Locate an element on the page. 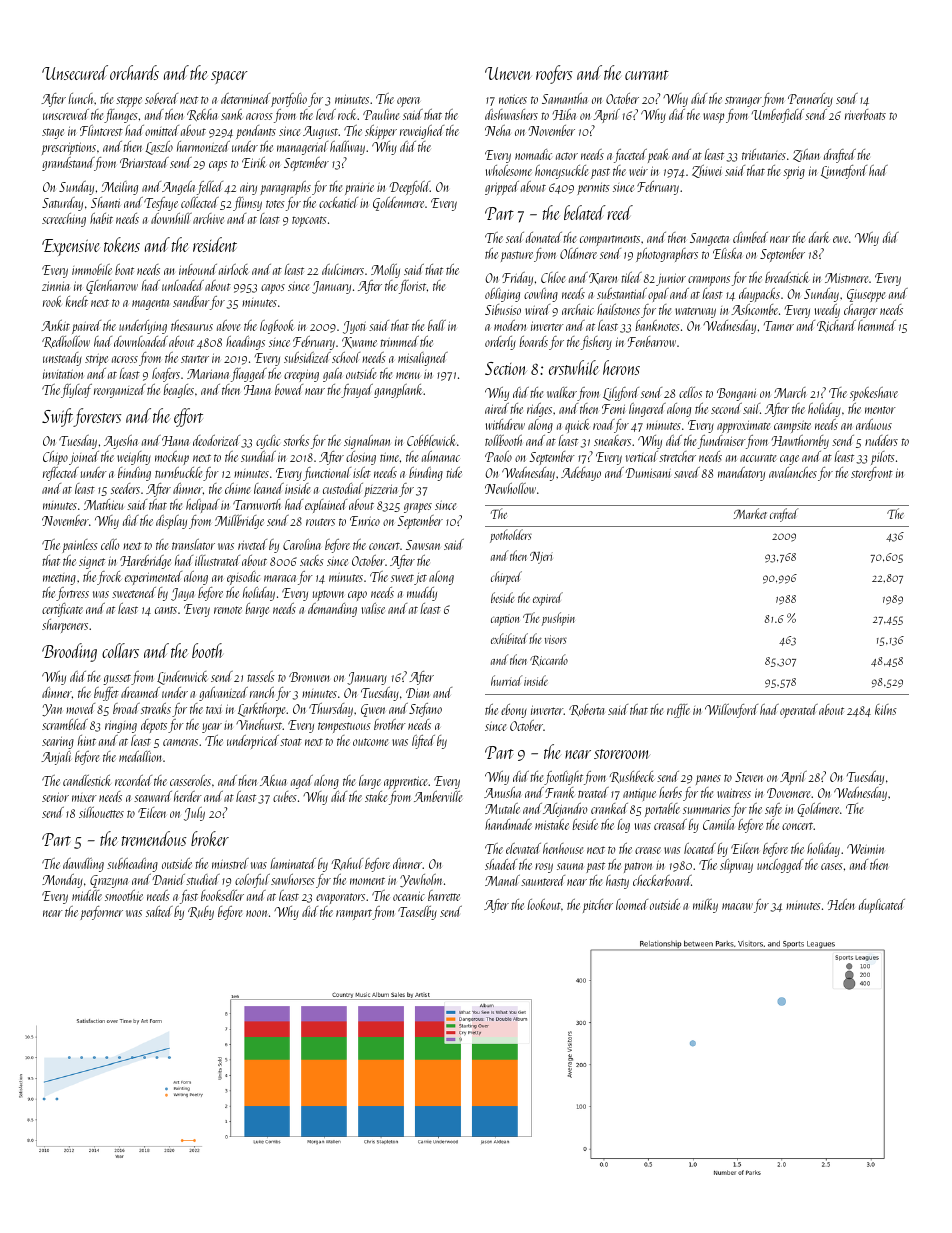 This page has height=1233, width=952. Market is located at coordinates (750, 513).
